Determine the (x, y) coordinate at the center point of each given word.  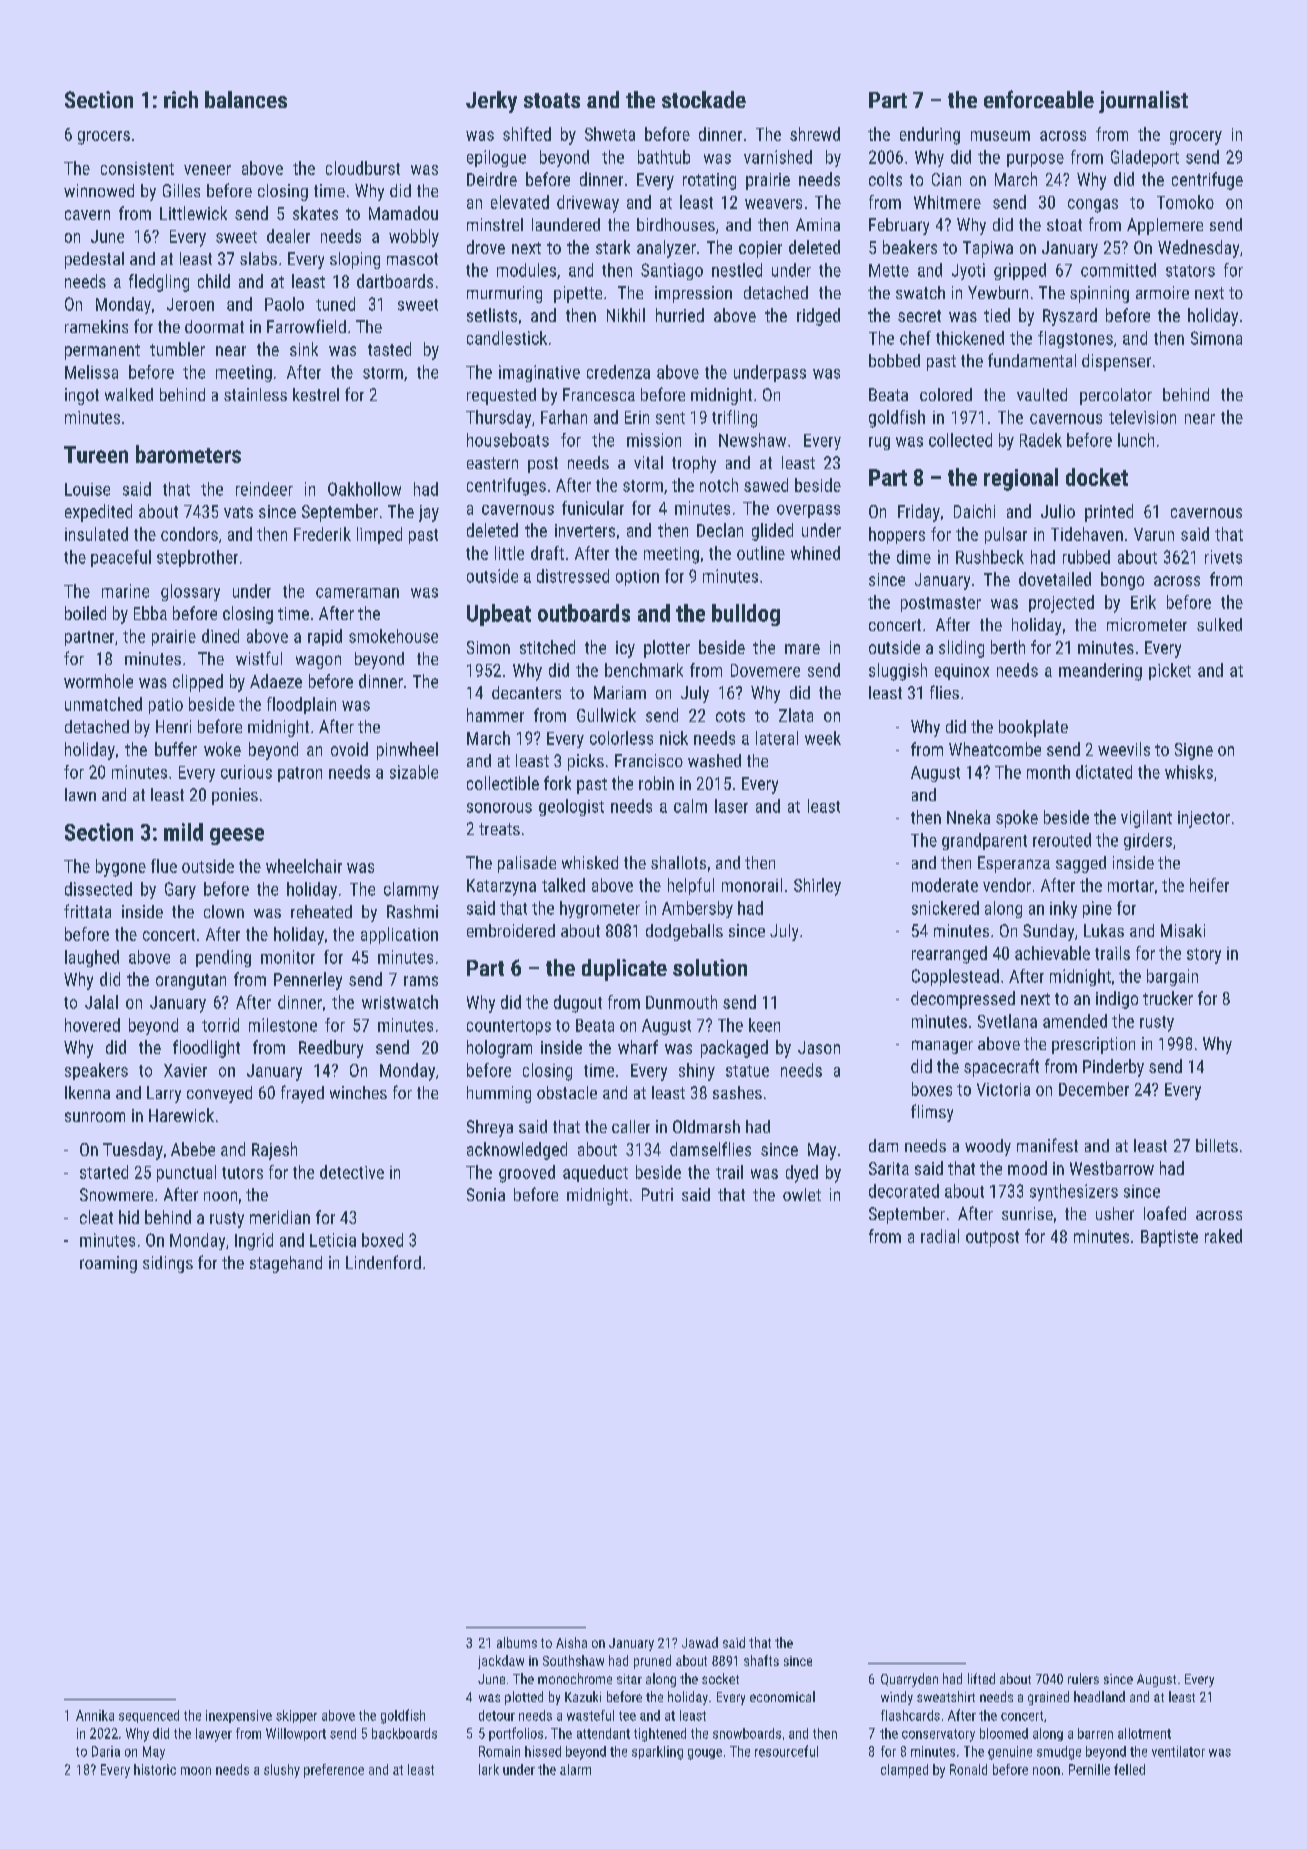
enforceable (1039, 99)
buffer (176, 749)
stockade (704, 99)
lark (489, 1769)
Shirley (817, 887)
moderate (945, 885)
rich (181, 99)
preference (334, 1771)
